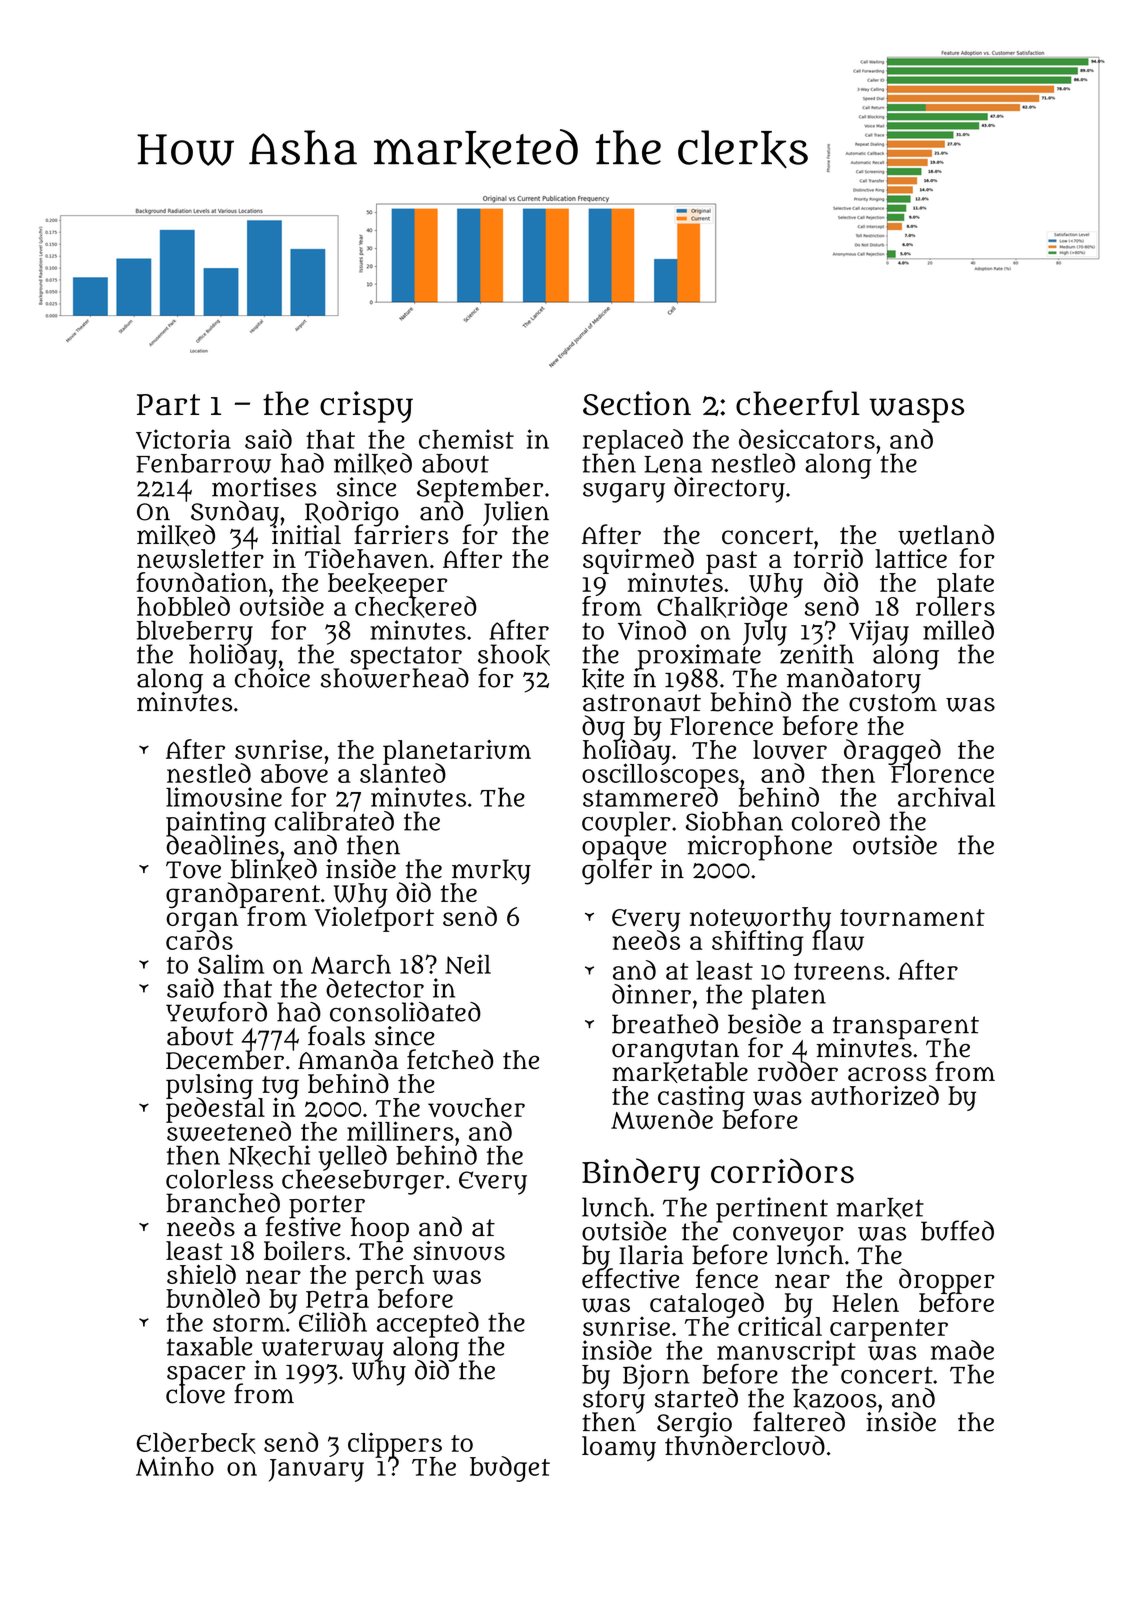 This screenshot has height=1606, width=1131. I want to click on noteworthy, so click(760, 919).
